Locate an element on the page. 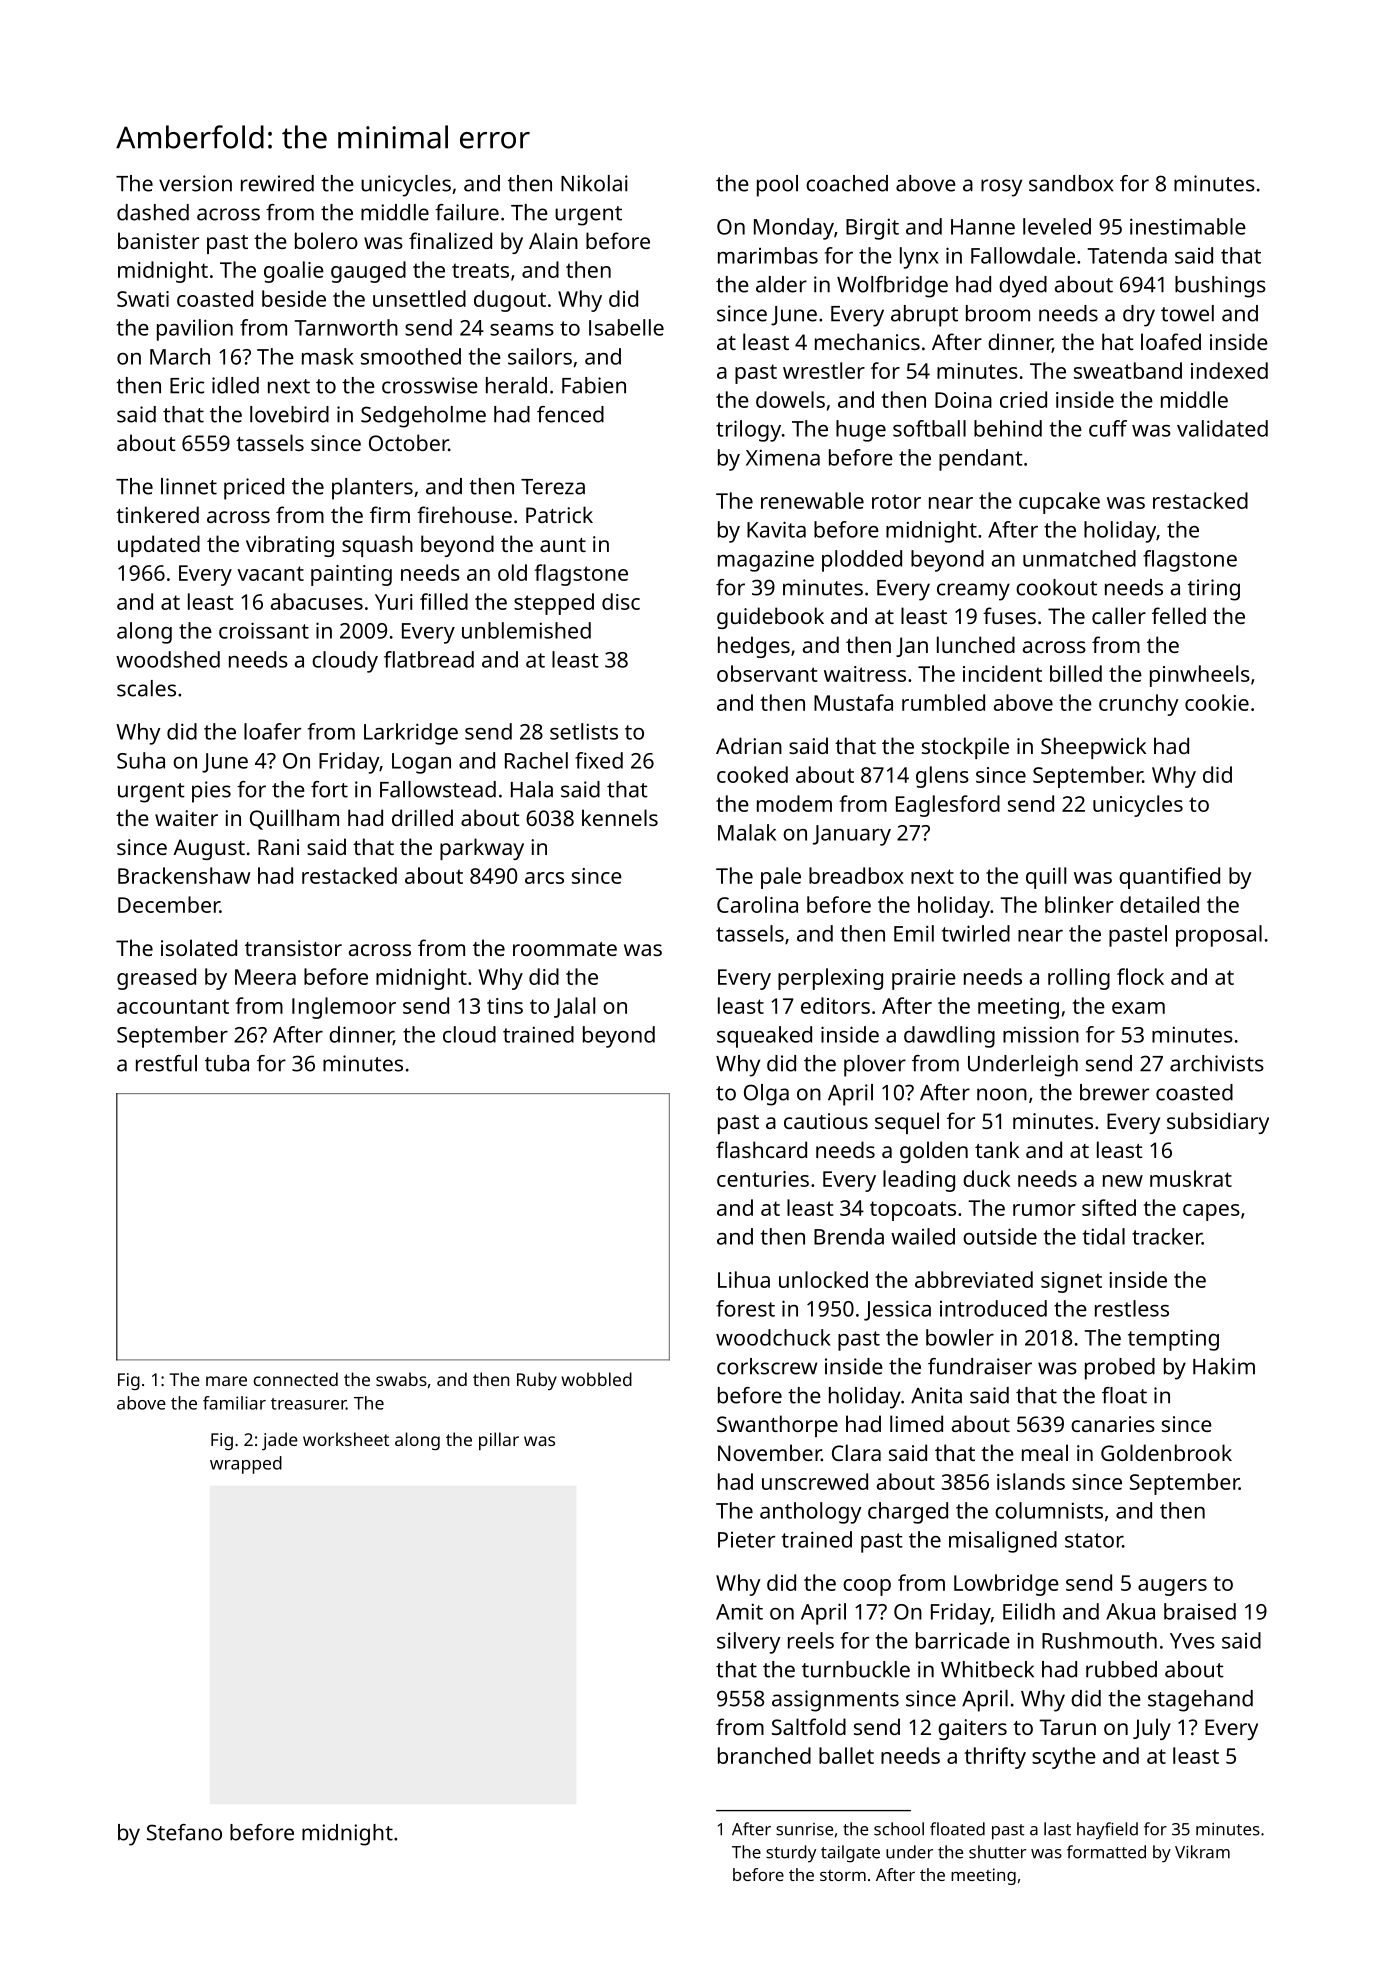 Image resolution: width=1386 pixels, height=1969 pixels. drilled is located at coordinates (422, 817).
